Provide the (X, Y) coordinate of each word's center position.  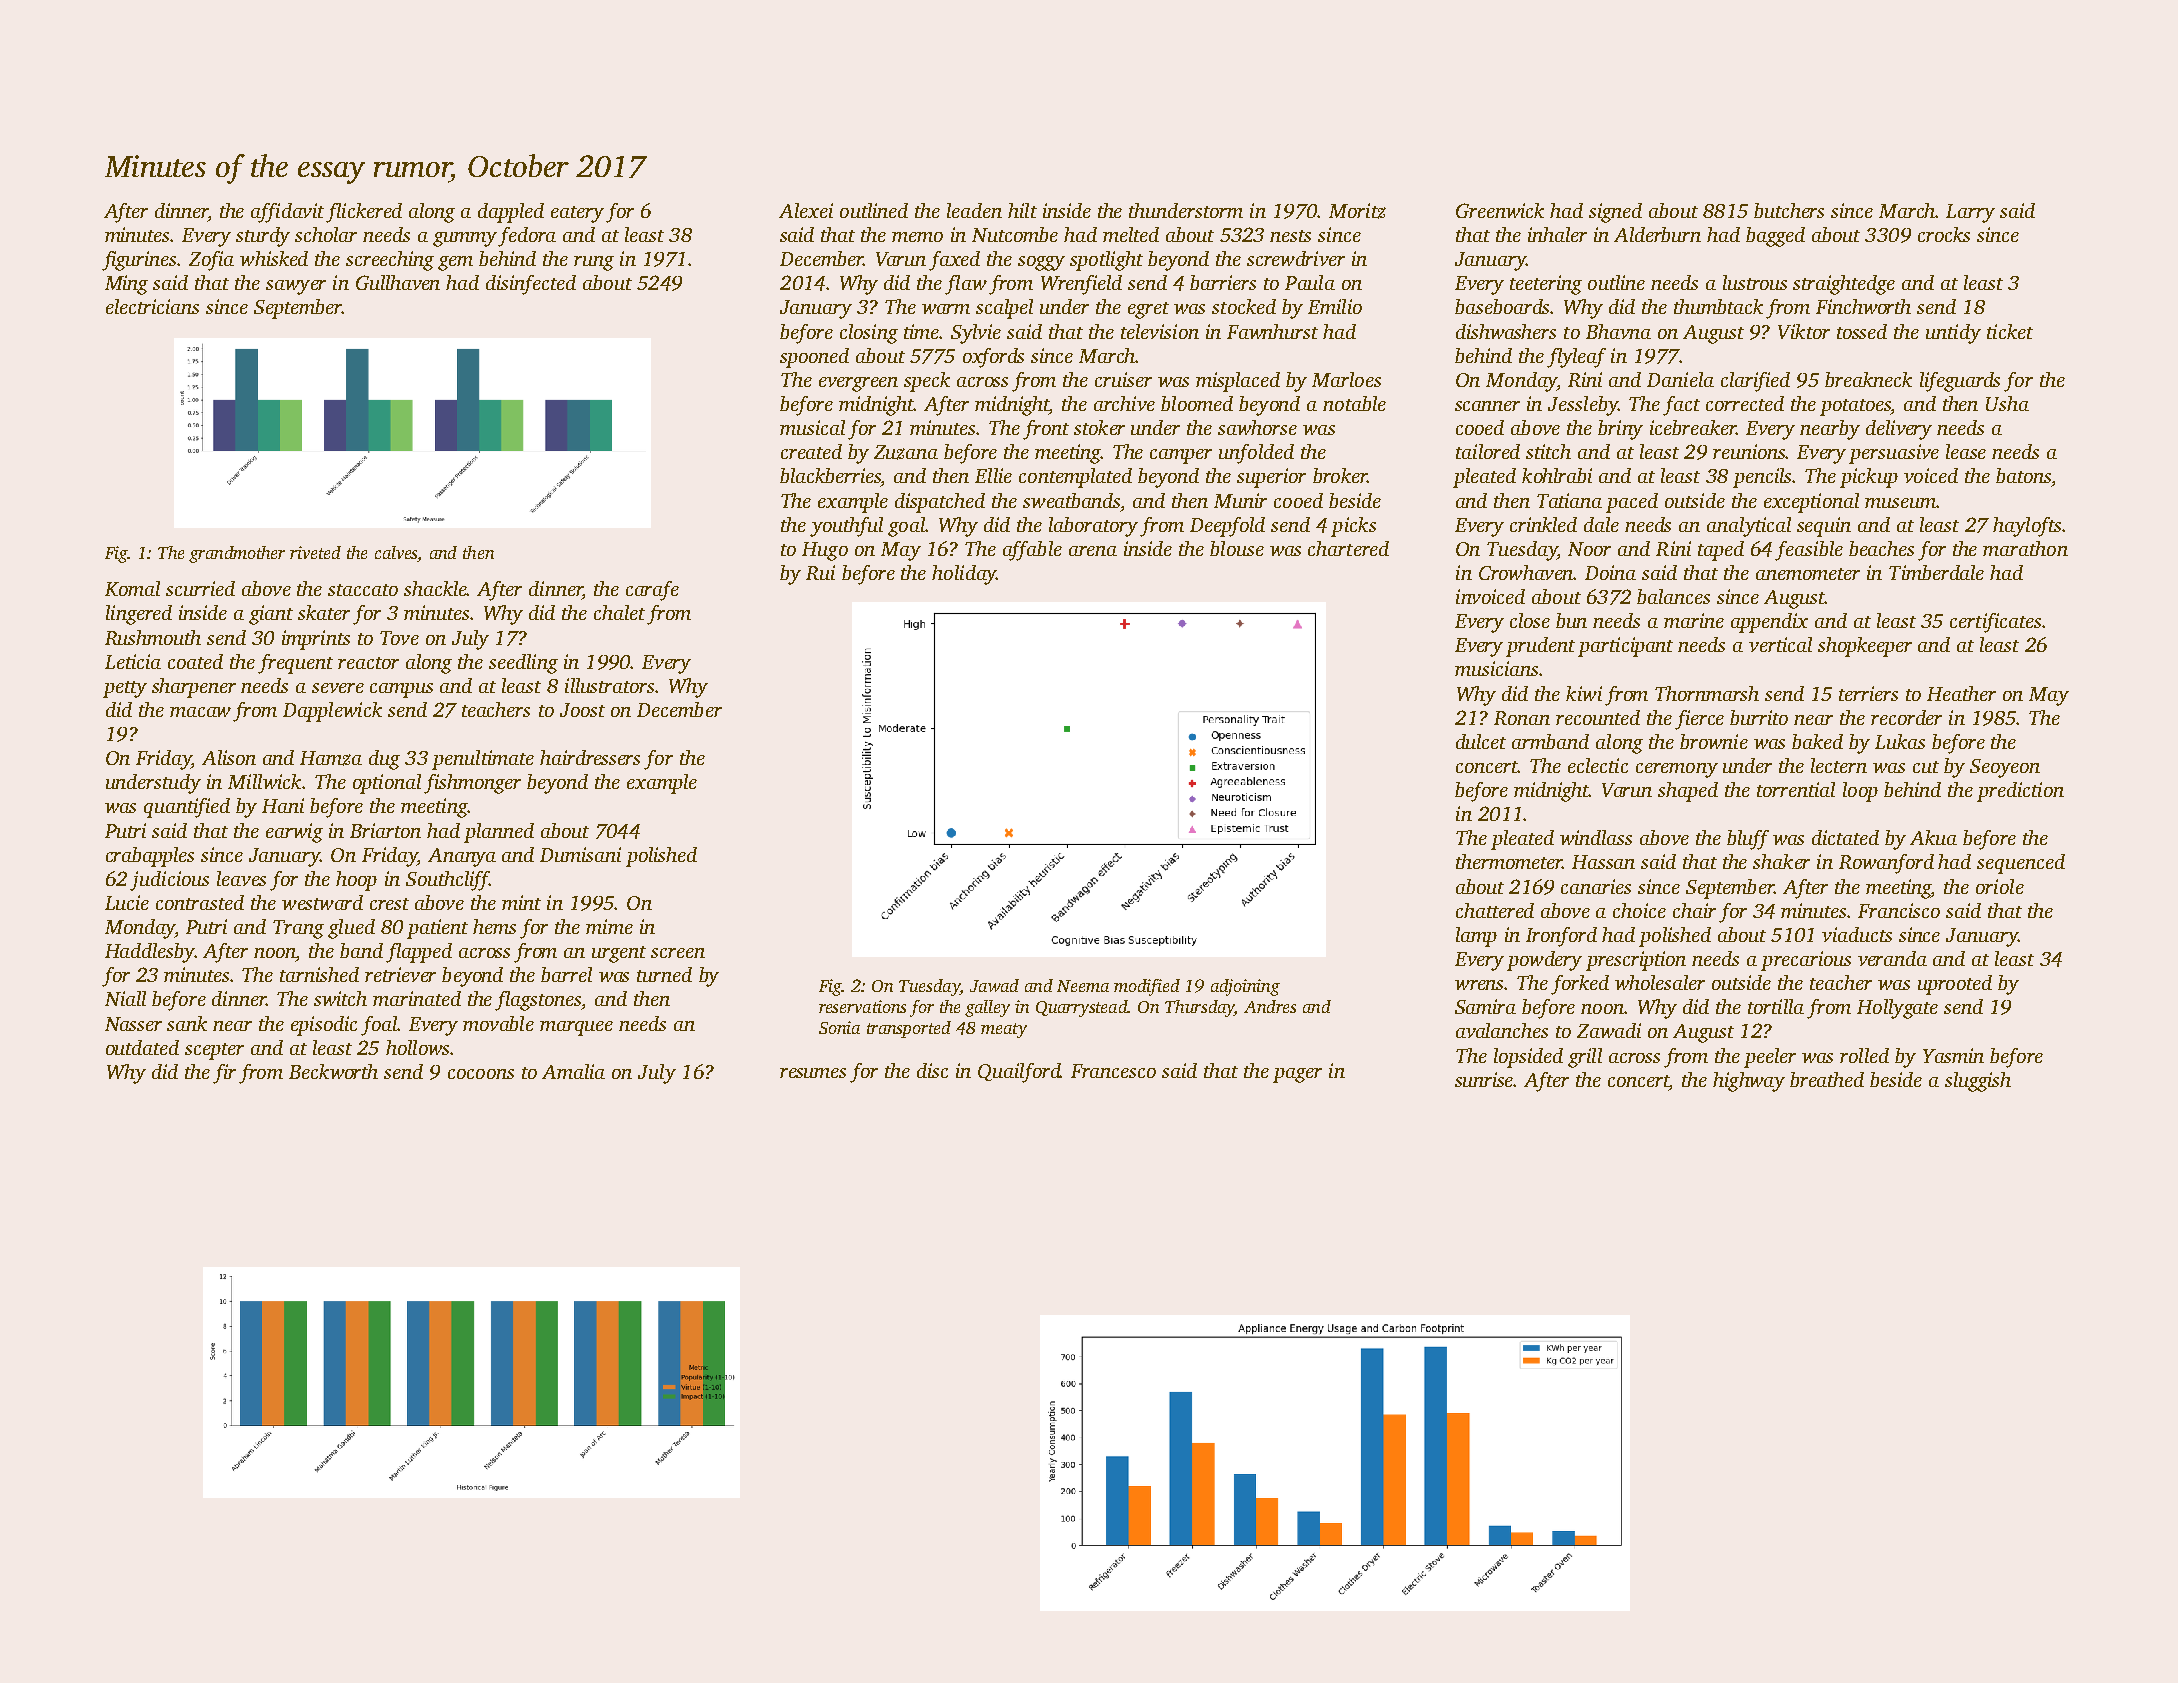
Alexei (806, 210)
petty (125, 689)
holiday (964, 575)
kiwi (1584, 693)
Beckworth (333, 1071)
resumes (813, 1073)
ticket (2010, 331)
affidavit (287, 213)
